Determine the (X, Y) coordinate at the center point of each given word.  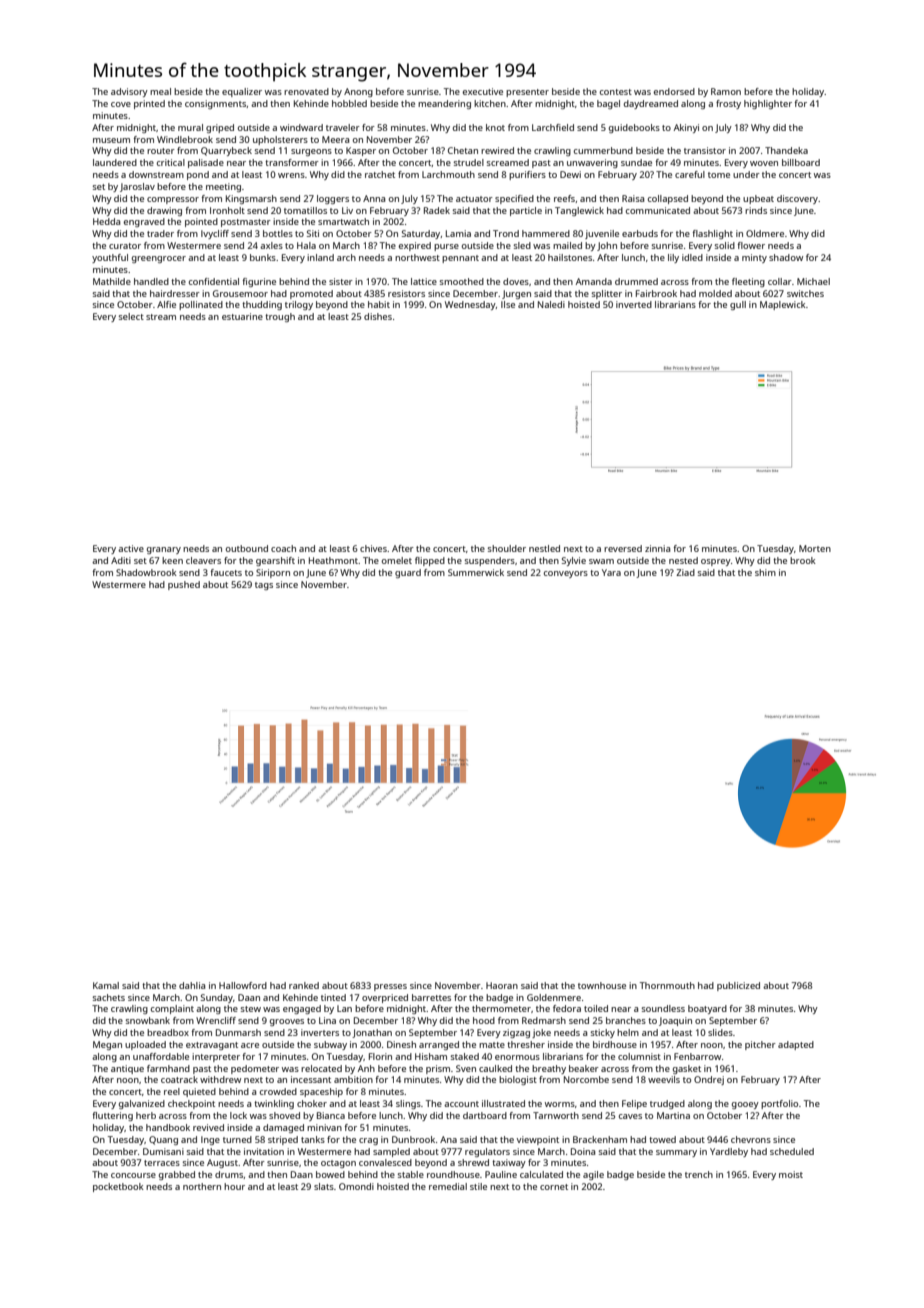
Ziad (685, 572)
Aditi (121, 560)
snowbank (148, 1020)
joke (541, 1033)
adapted (796, 1045)
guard (408, 573)
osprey (716, 562)
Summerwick (476, 572)
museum (111, 140)
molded (715, 293)
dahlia (192, 985)
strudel (469, 162)
